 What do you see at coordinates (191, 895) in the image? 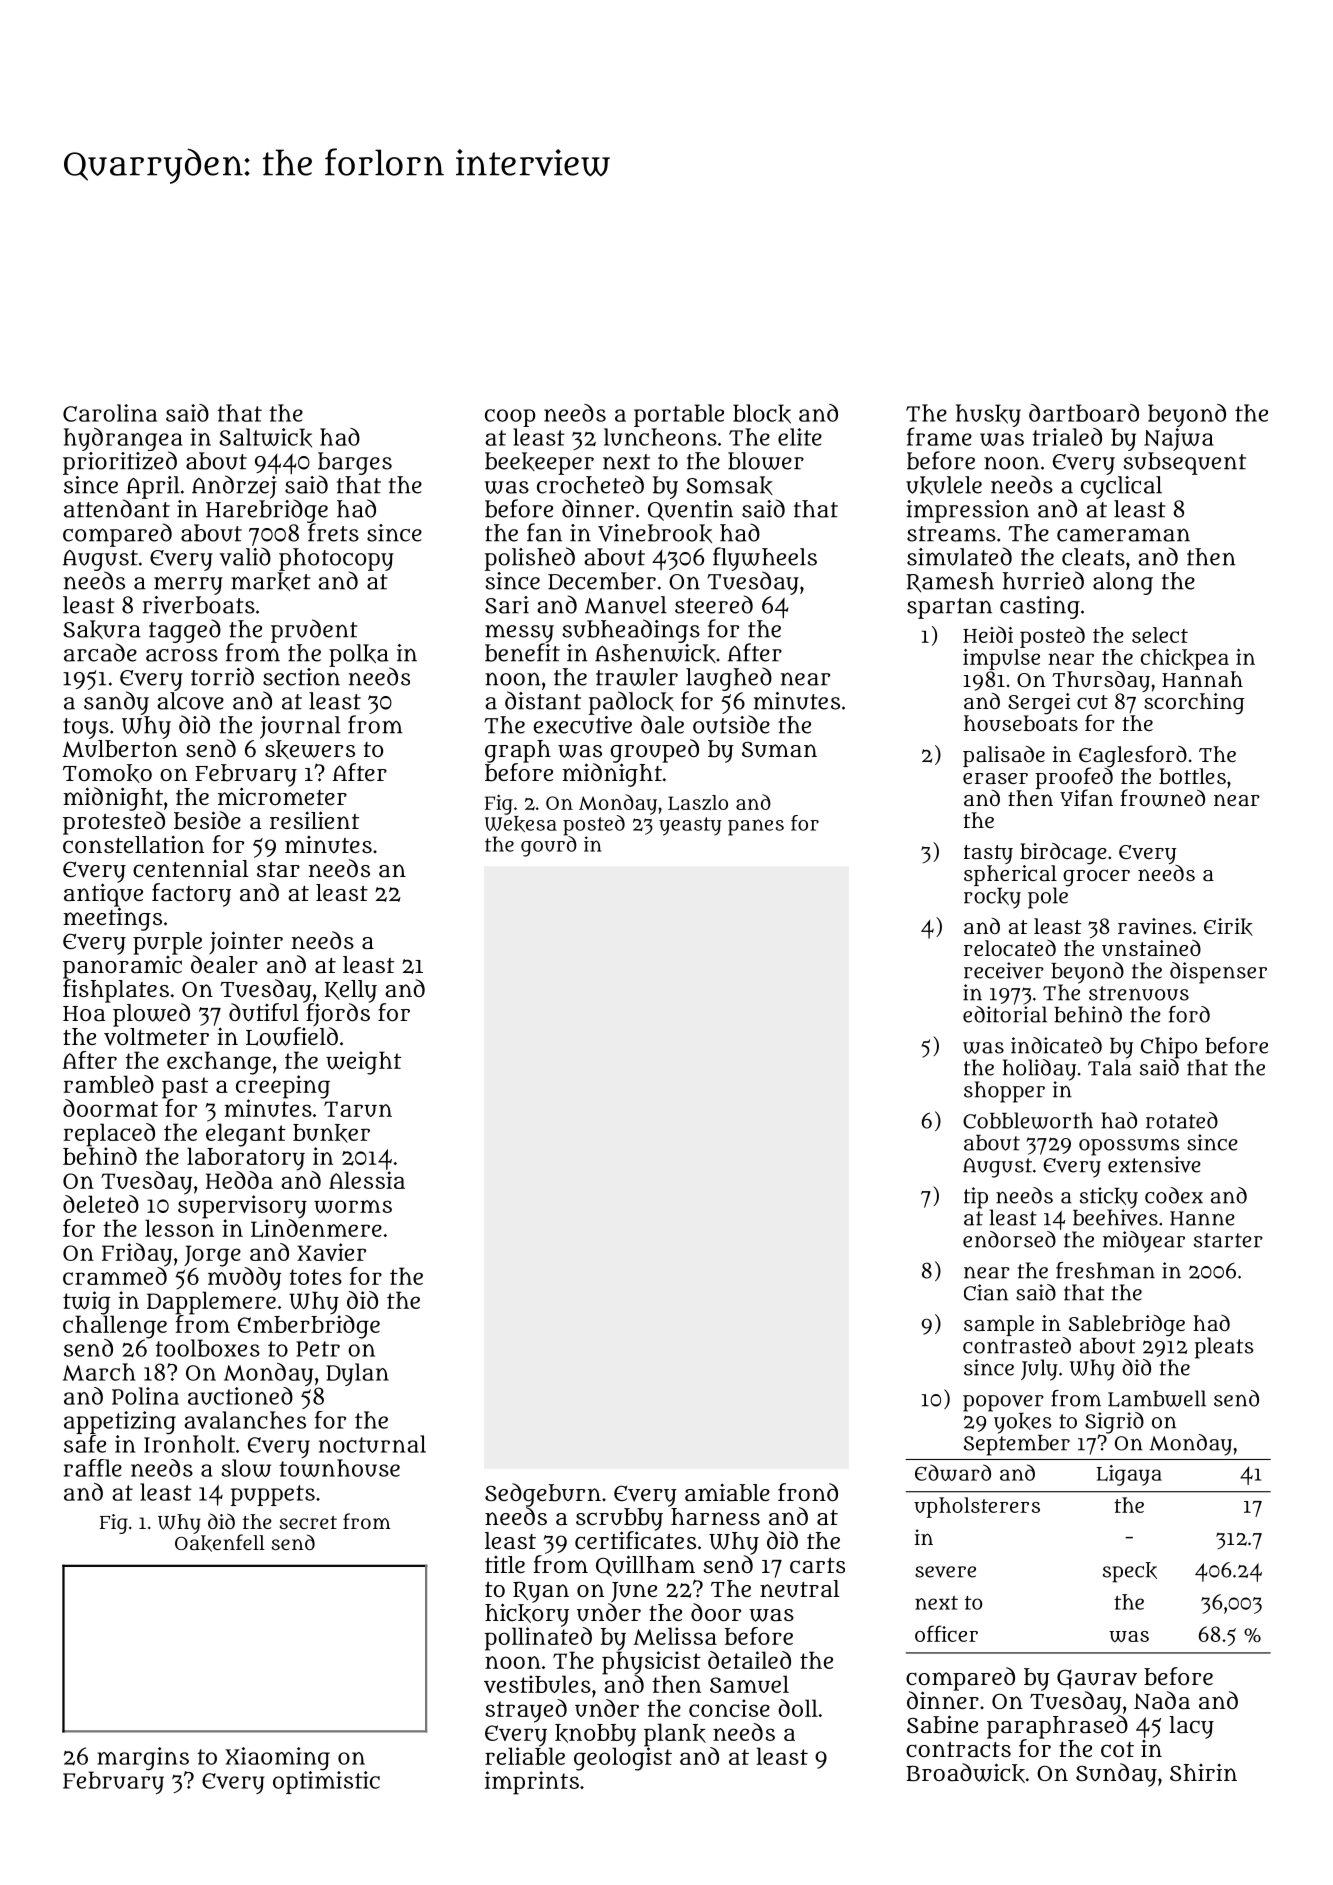
I see `factory` at bounding box center [191, 895].
